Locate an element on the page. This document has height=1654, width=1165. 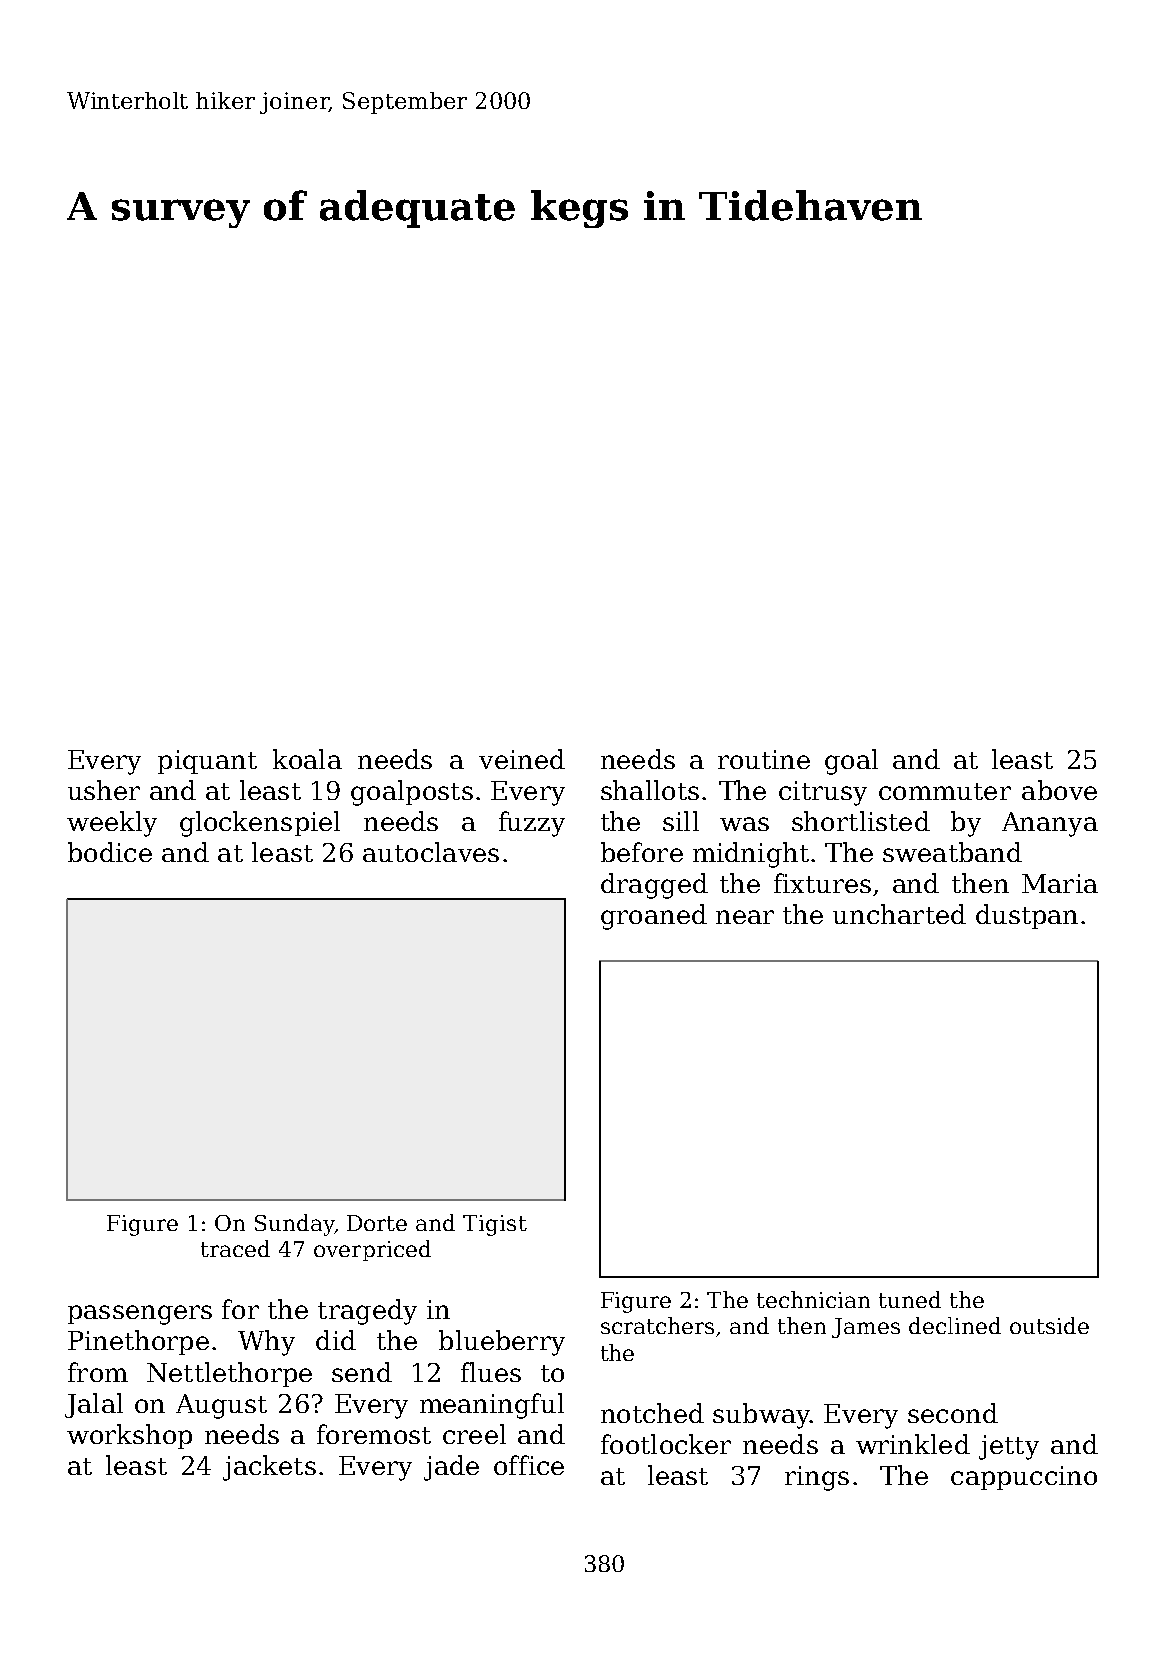
tuned is located at coordinates (910, 1299).
